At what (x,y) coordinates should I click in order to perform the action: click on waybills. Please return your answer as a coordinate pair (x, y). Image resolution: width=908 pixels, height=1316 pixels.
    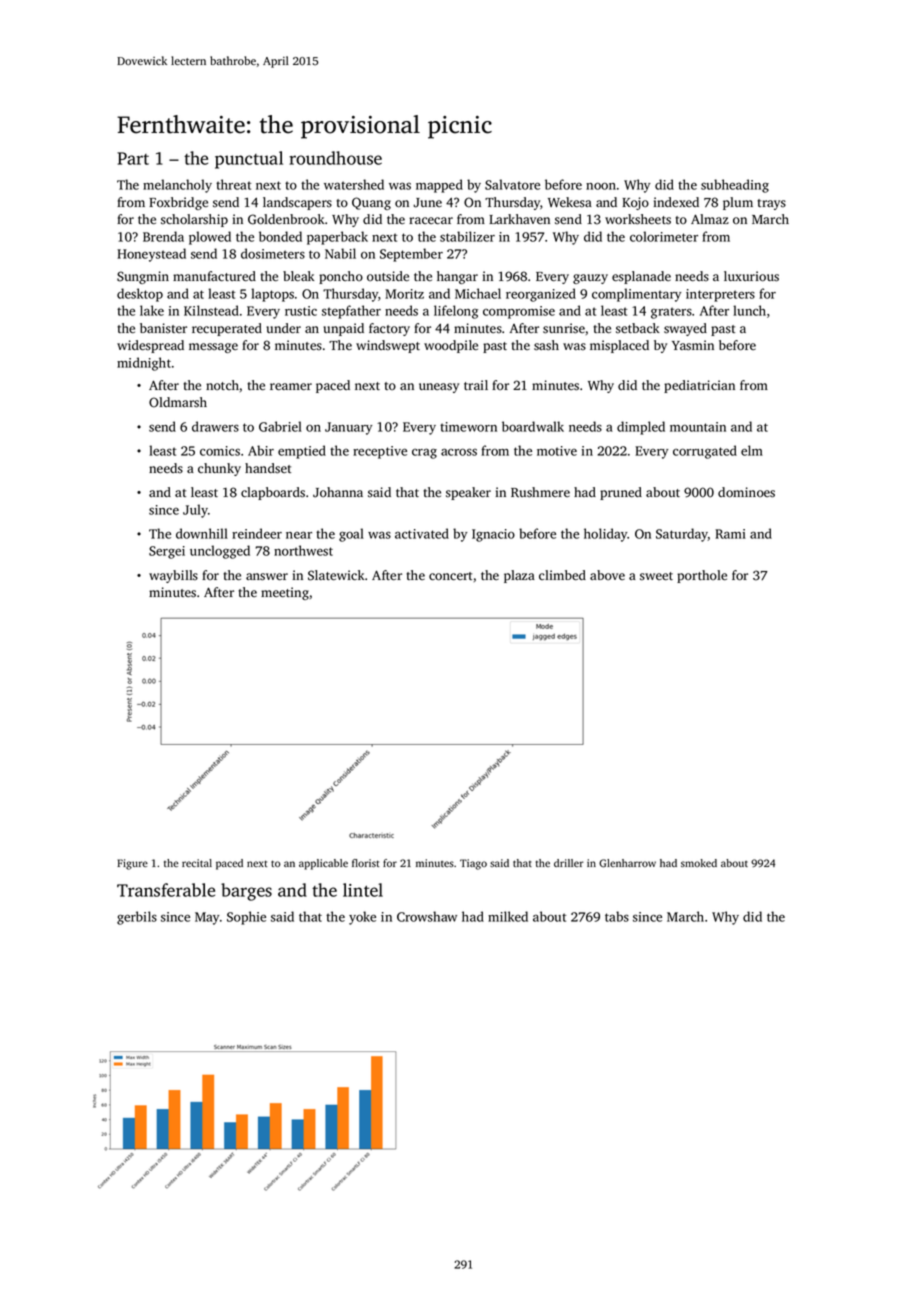
    Looking at the image, I should click on (173, 576).
